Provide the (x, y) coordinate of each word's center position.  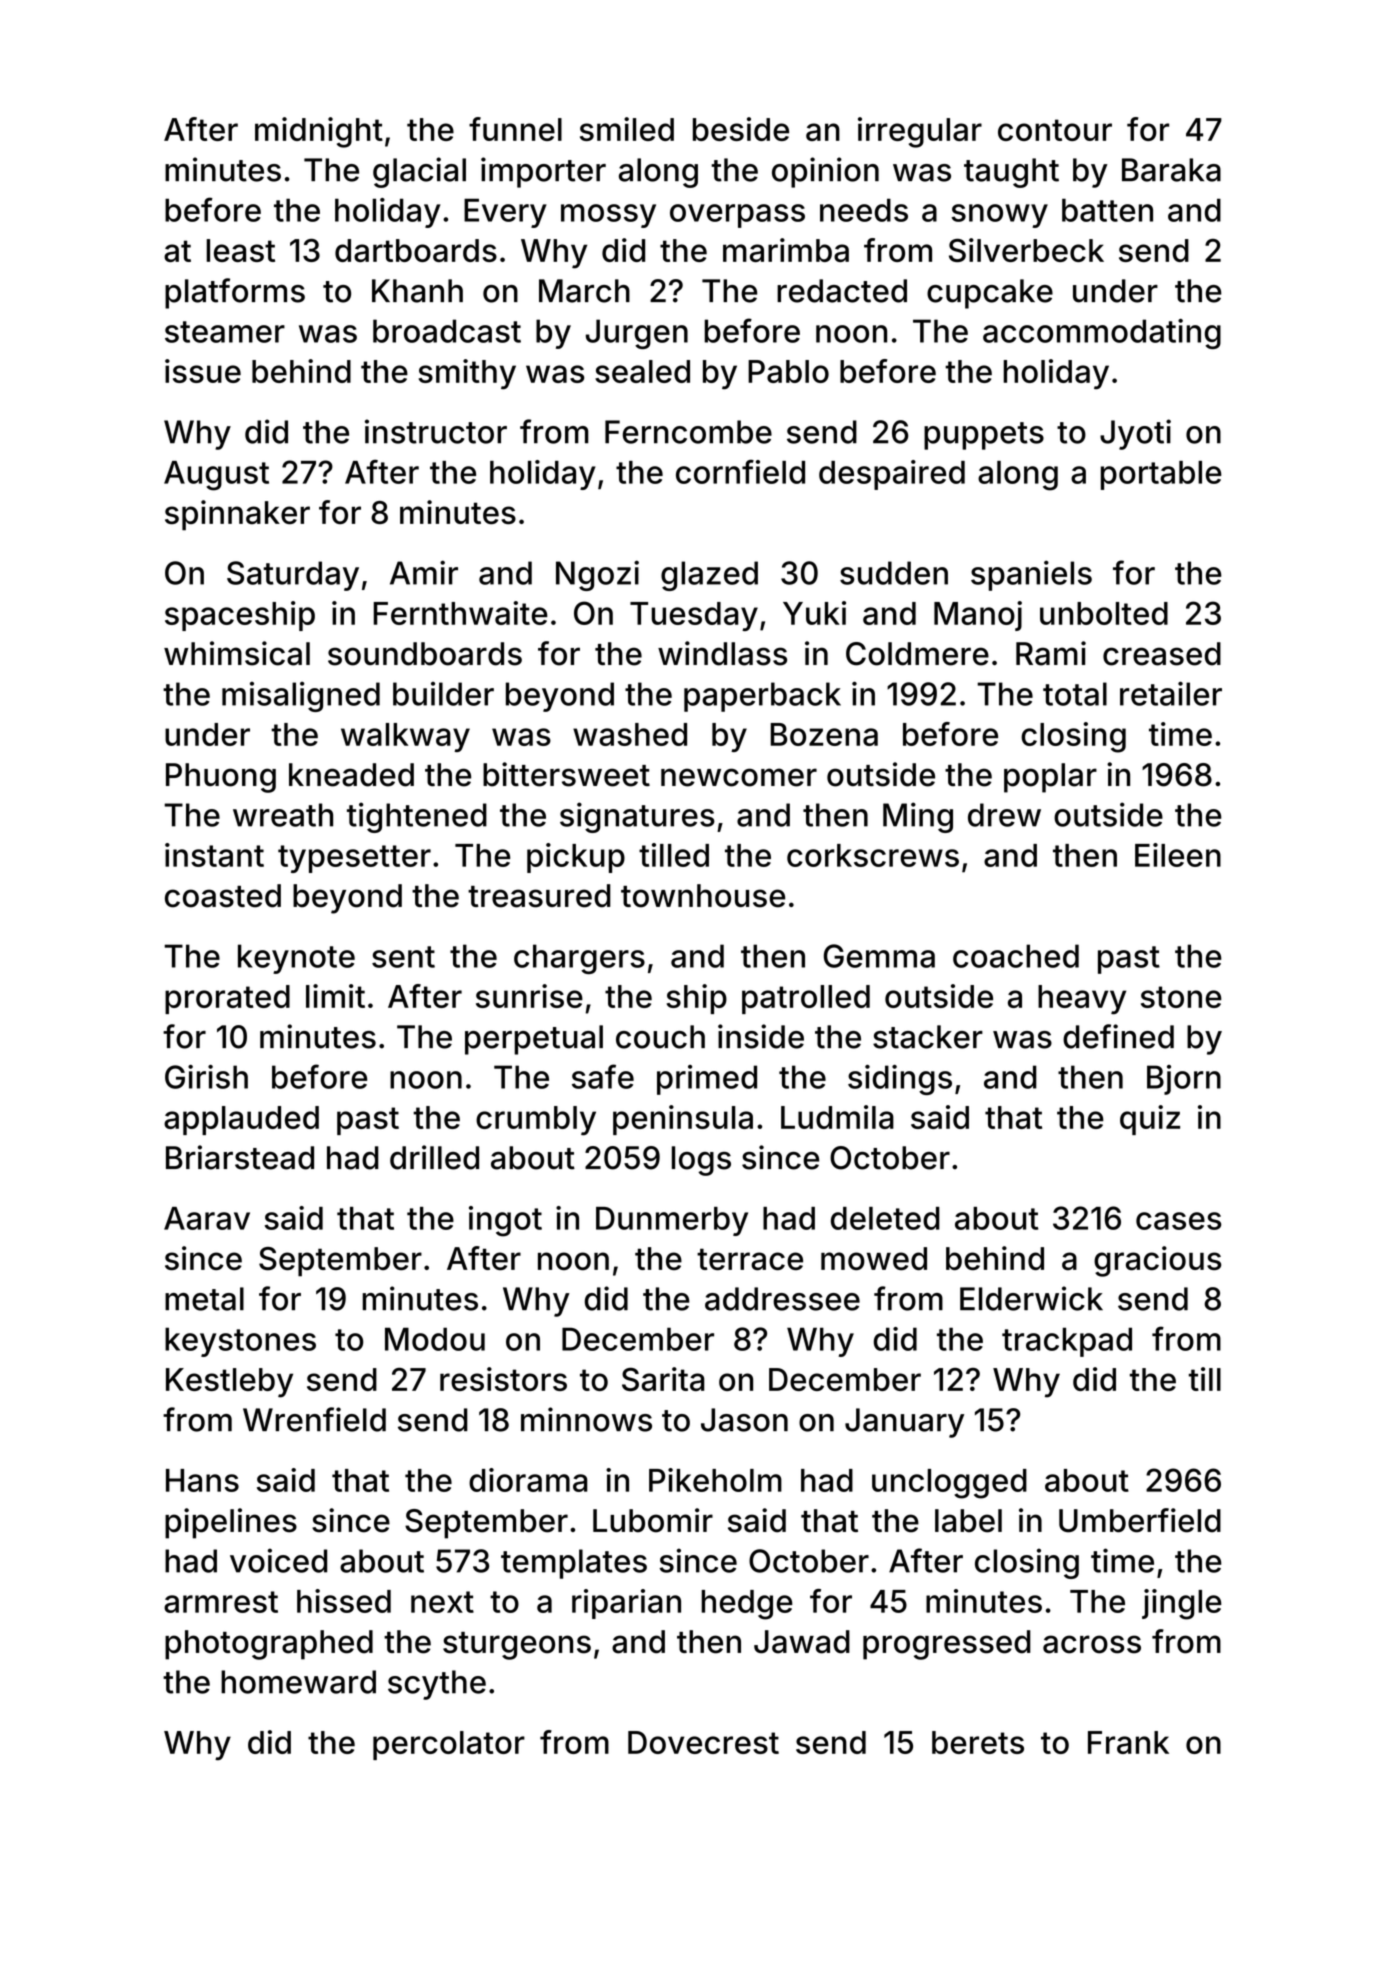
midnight (319, 132)
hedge (747, 1605)
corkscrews (873, 855)
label (968, 1521)
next (442, 1602)
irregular (920, 132)
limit (335, 996)
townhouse (703, 896)
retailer (1171, 693)
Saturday (293, 576)
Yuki (814, 613)
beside (741, 129)
